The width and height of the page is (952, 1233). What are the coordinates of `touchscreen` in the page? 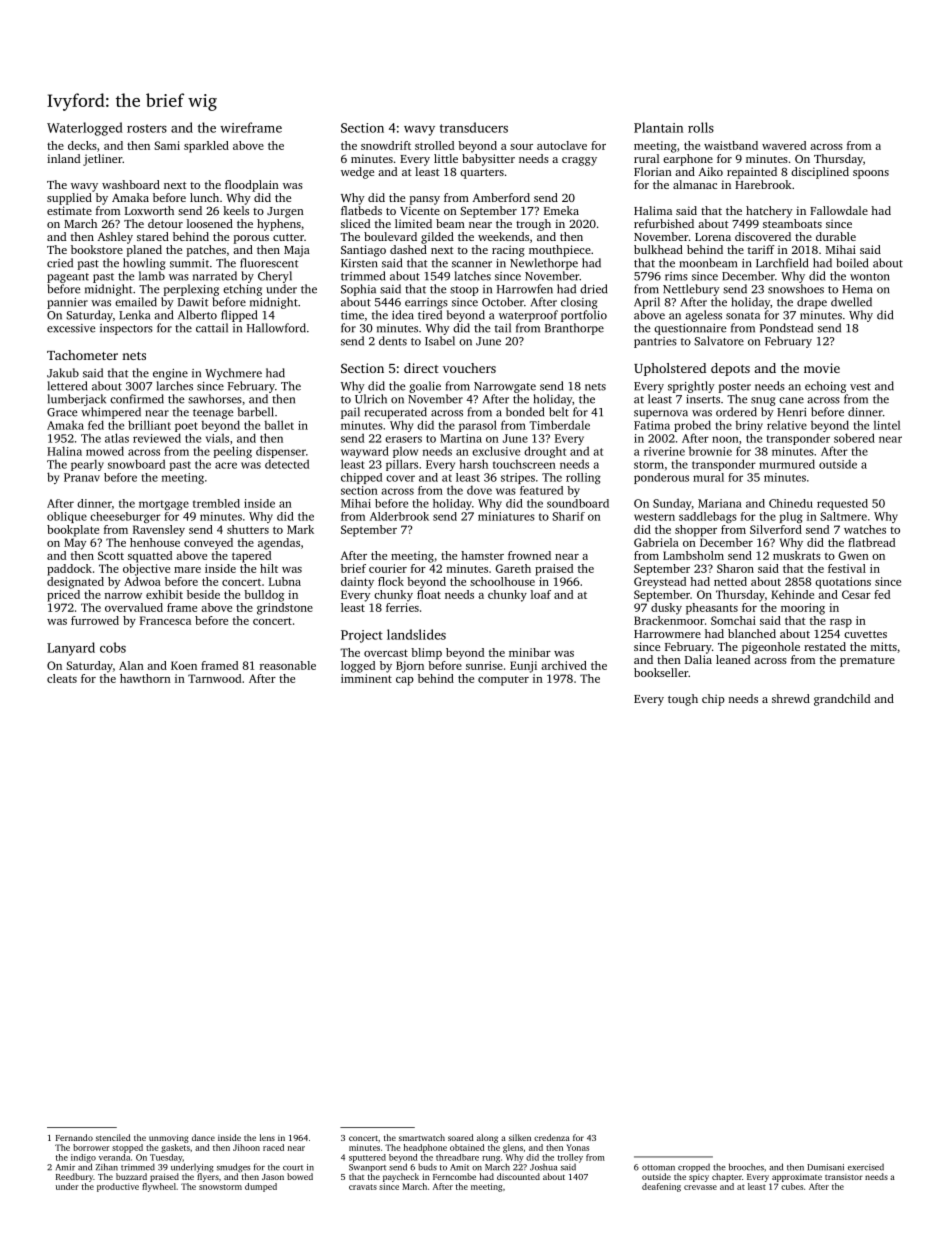 It's located at (524, 464).
